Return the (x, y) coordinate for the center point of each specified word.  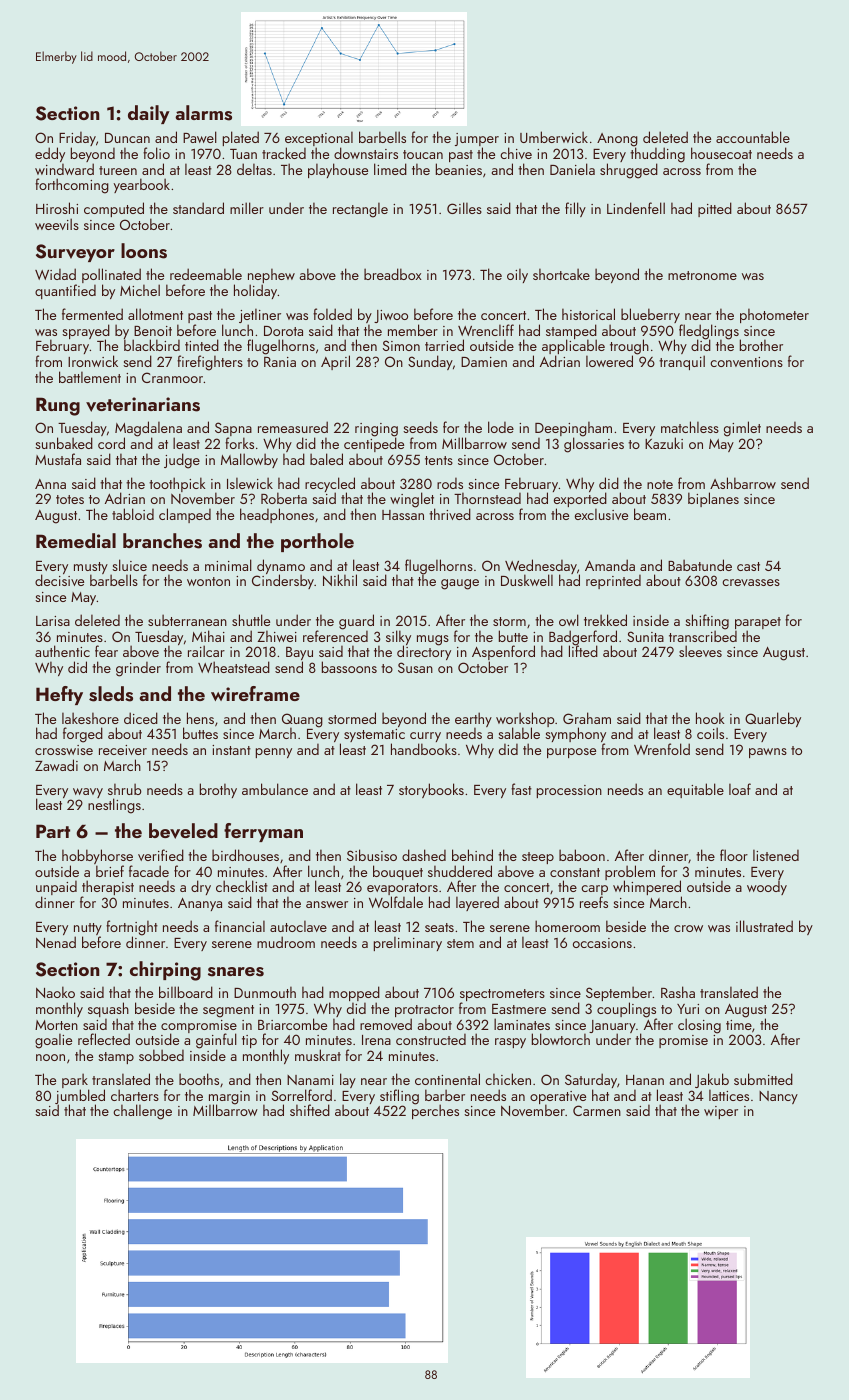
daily (149, 114)
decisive (59, 580)
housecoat (721, 153)
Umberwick (554, 137)
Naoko (55, 992)
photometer (774, 315)
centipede (374, 445)
